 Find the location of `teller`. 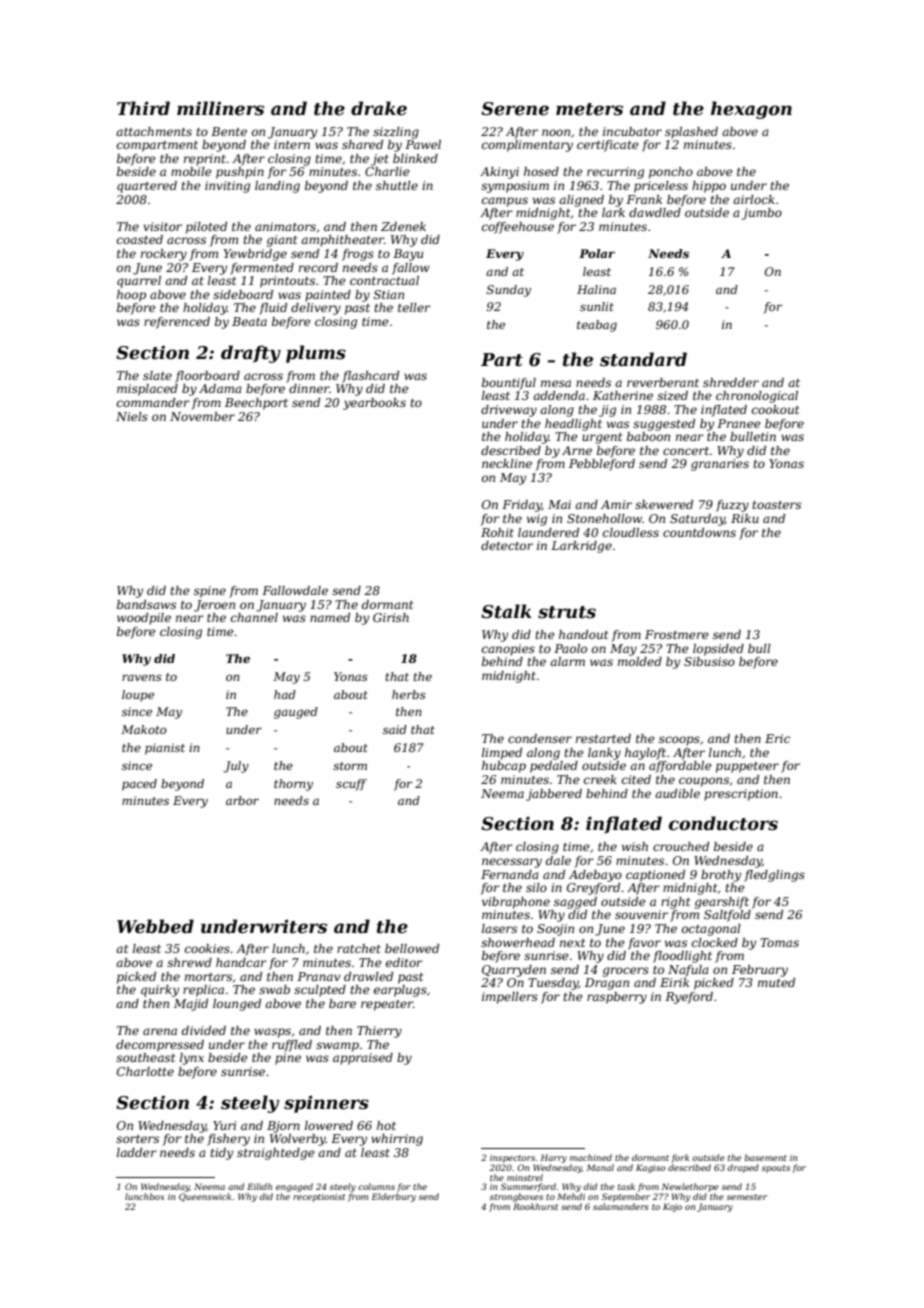

teller is located at coordinates (414, 307).
